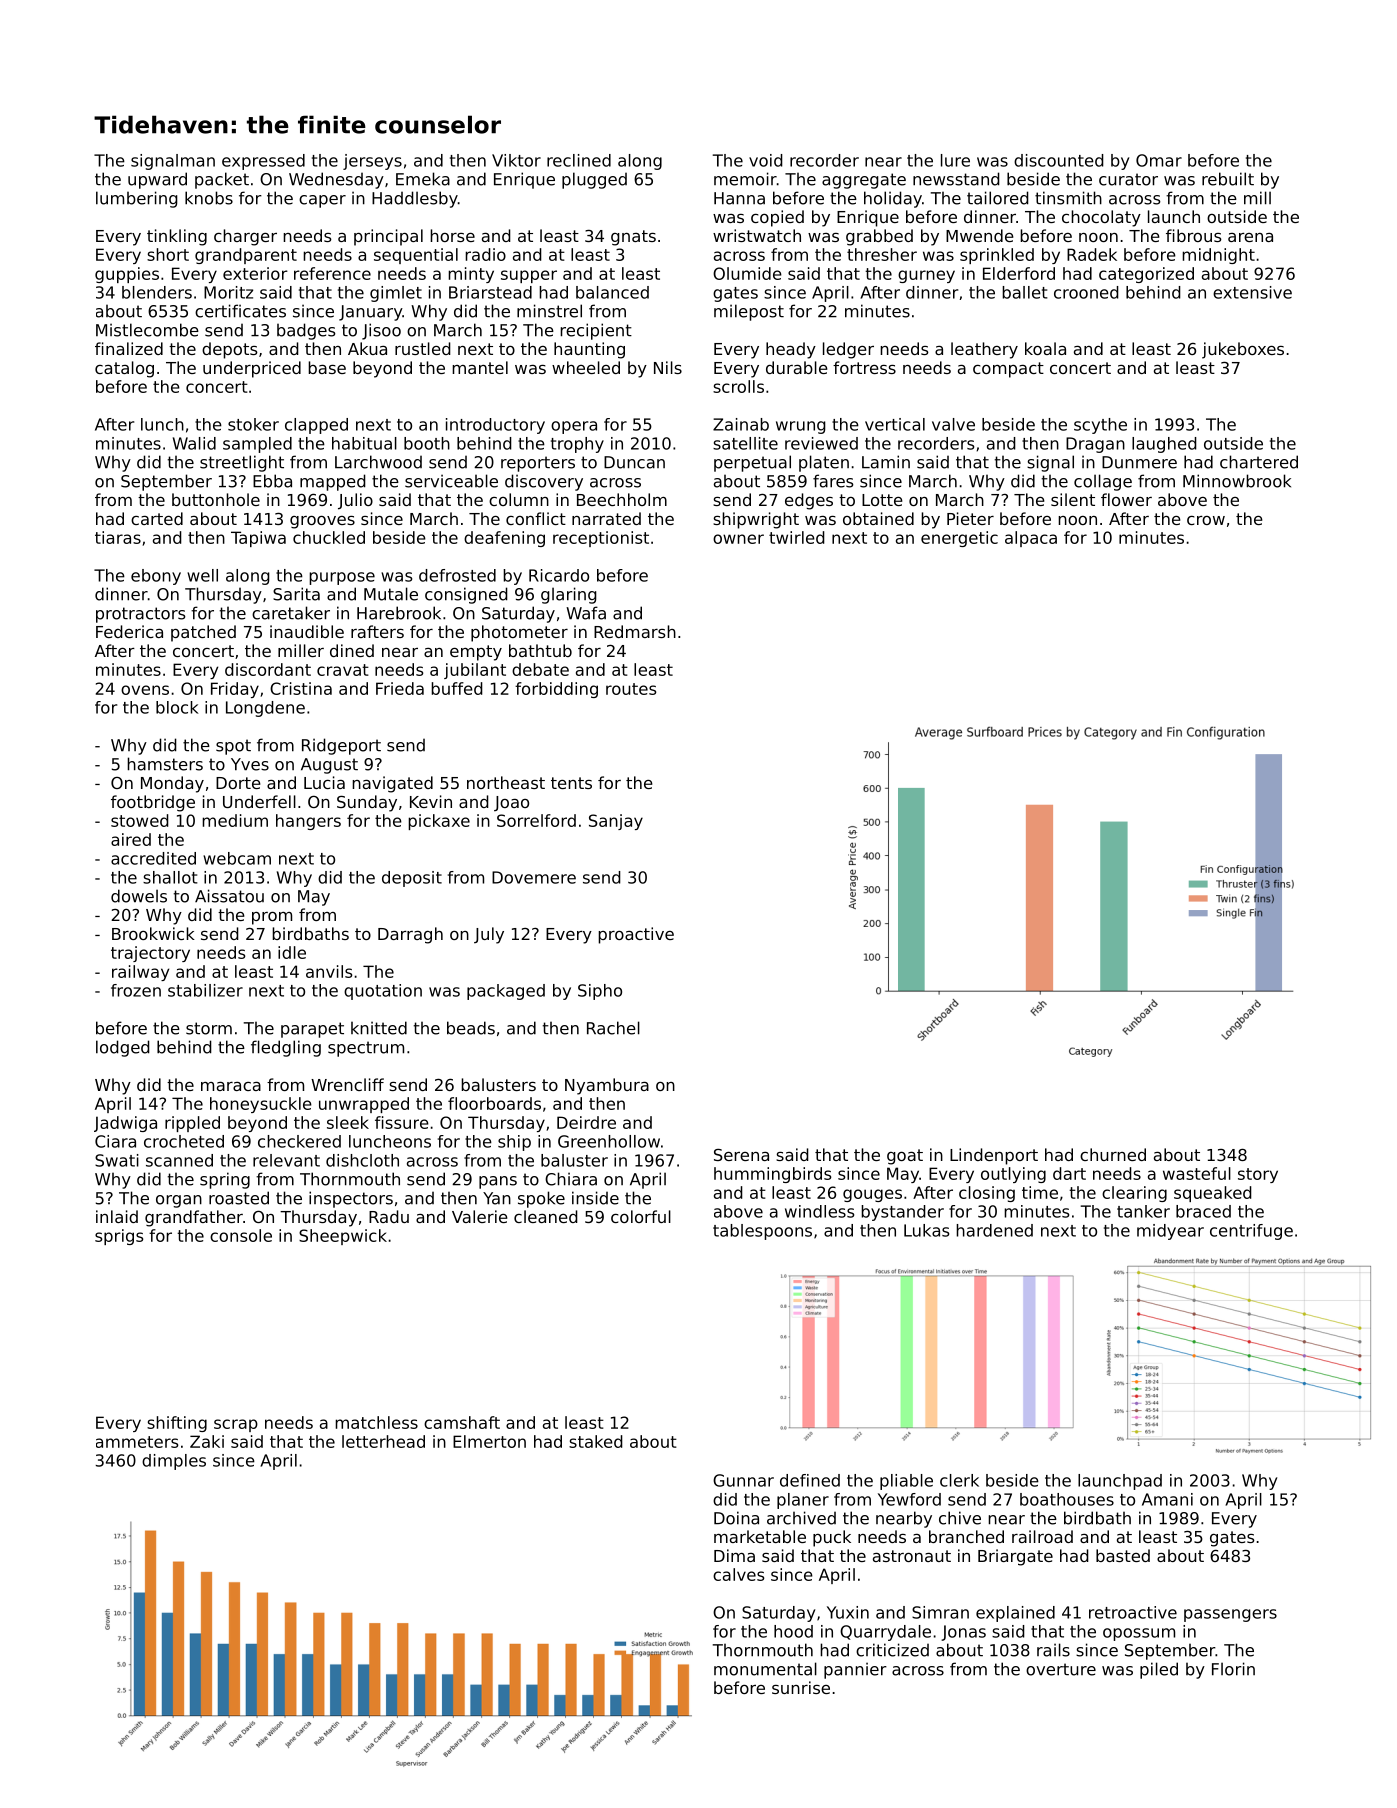 Image resolution: width=1397 pixels, height=1808 pixels. I want to click on haunting, so click(589, 350).
